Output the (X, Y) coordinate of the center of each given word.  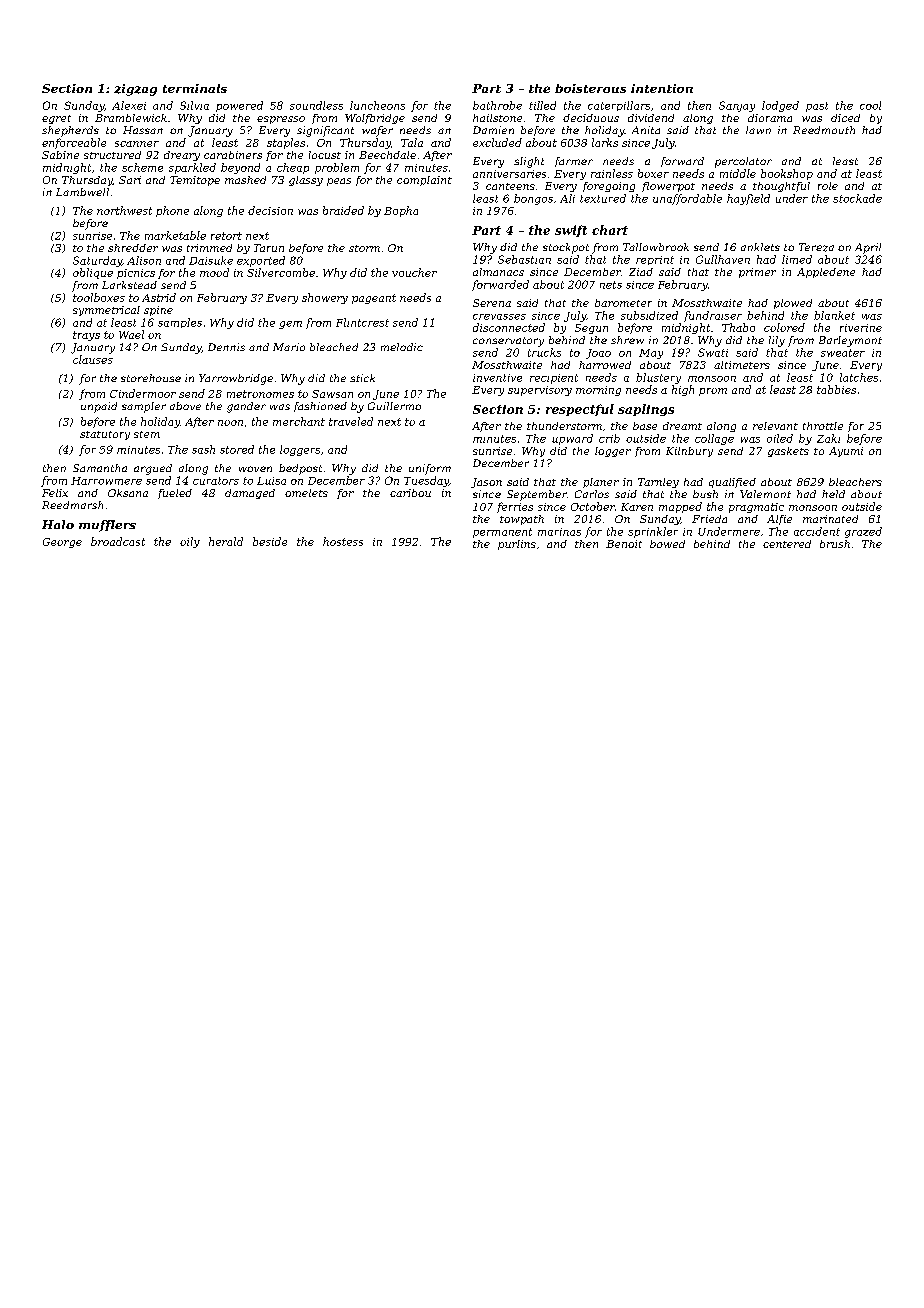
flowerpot (668, 187)
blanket (834, 315)
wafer (377, 131)
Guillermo (394, 406)
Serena (492, 303)
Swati (713, 352)
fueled (175, 494)
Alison (144, 260)
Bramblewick (131, 118)
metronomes (260, 394)
